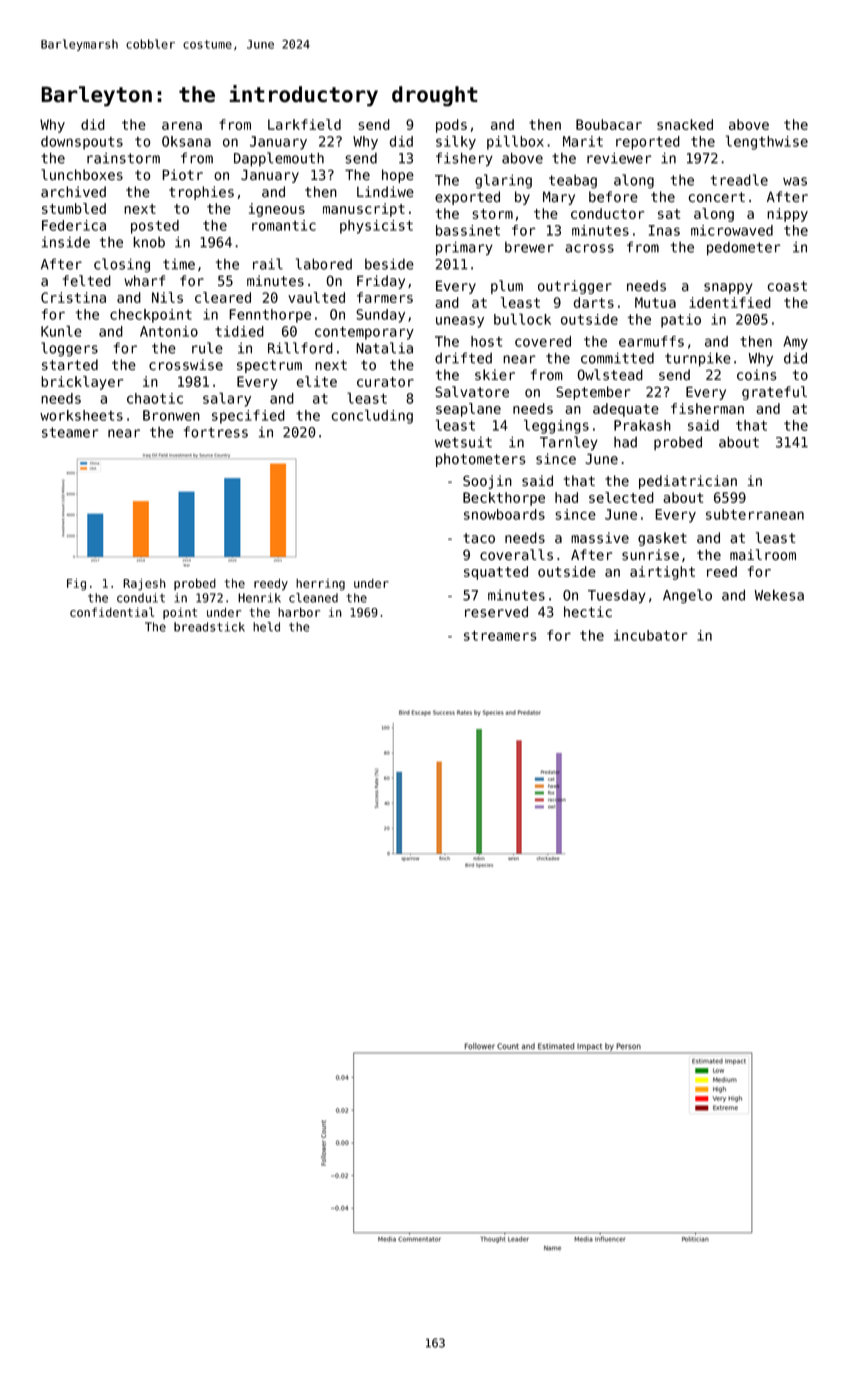 The width and height of the document is (849, 1400). What do you see at coordinates (277, 210) in the document?
I see `igneous` at bounding box center [277, 210].
